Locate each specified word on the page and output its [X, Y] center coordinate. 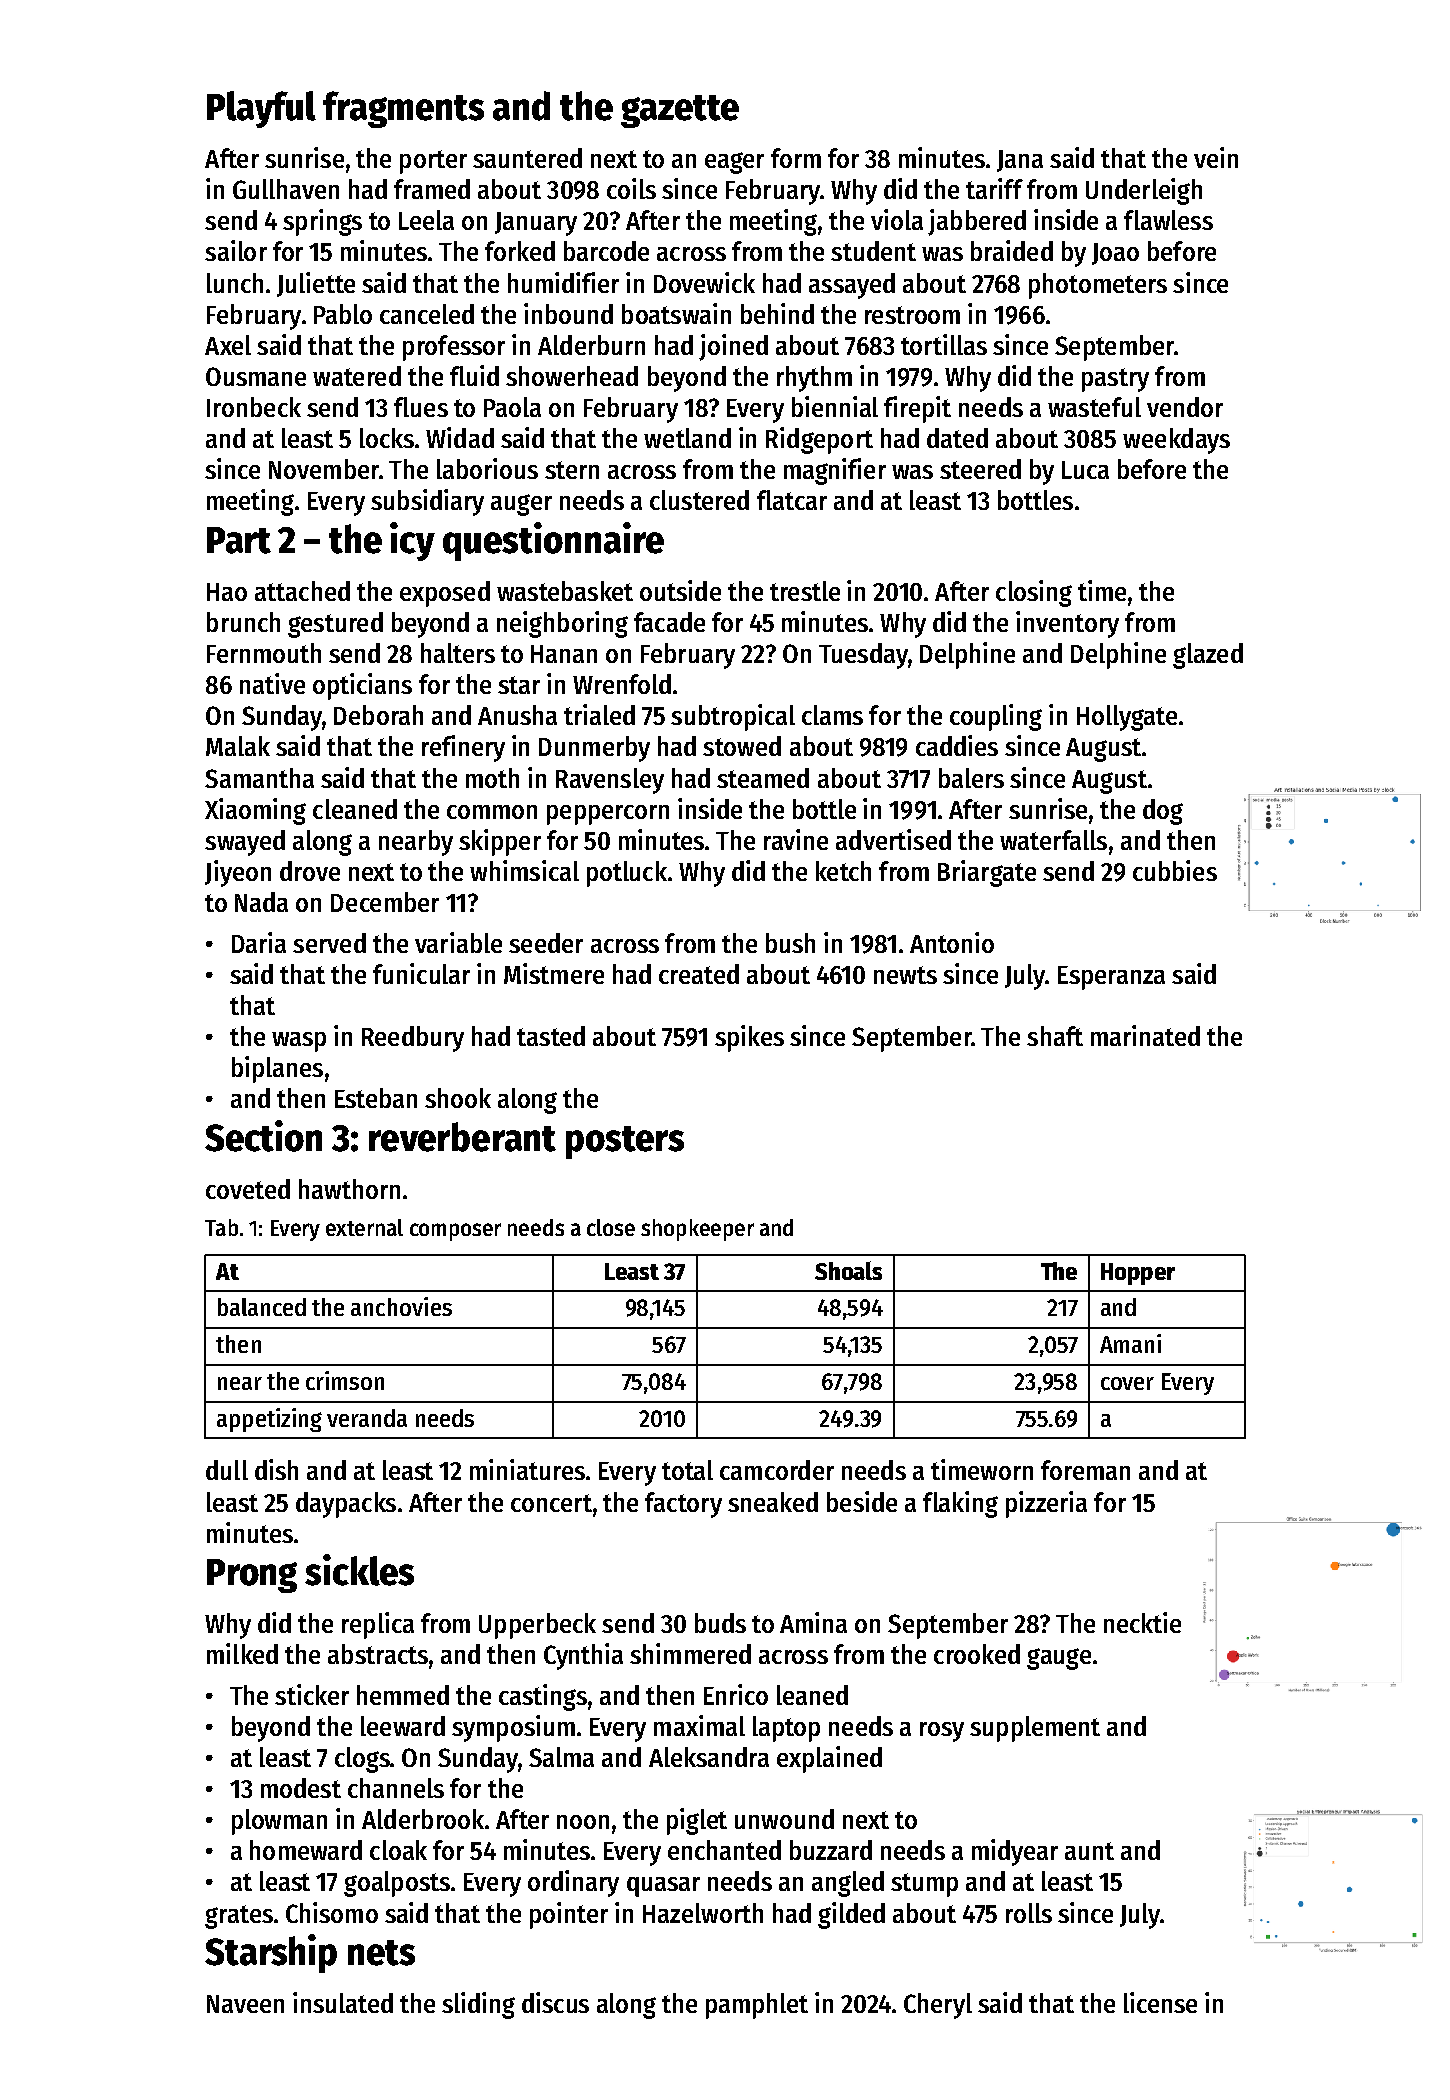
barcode [606, 251]
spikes [749, 1038]
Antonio [952, 942]
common [492, 812]
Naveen [245, 2004]
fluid [474, 375]
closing [1034, 593]
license [1160, 2002]
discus [555, 2002]
